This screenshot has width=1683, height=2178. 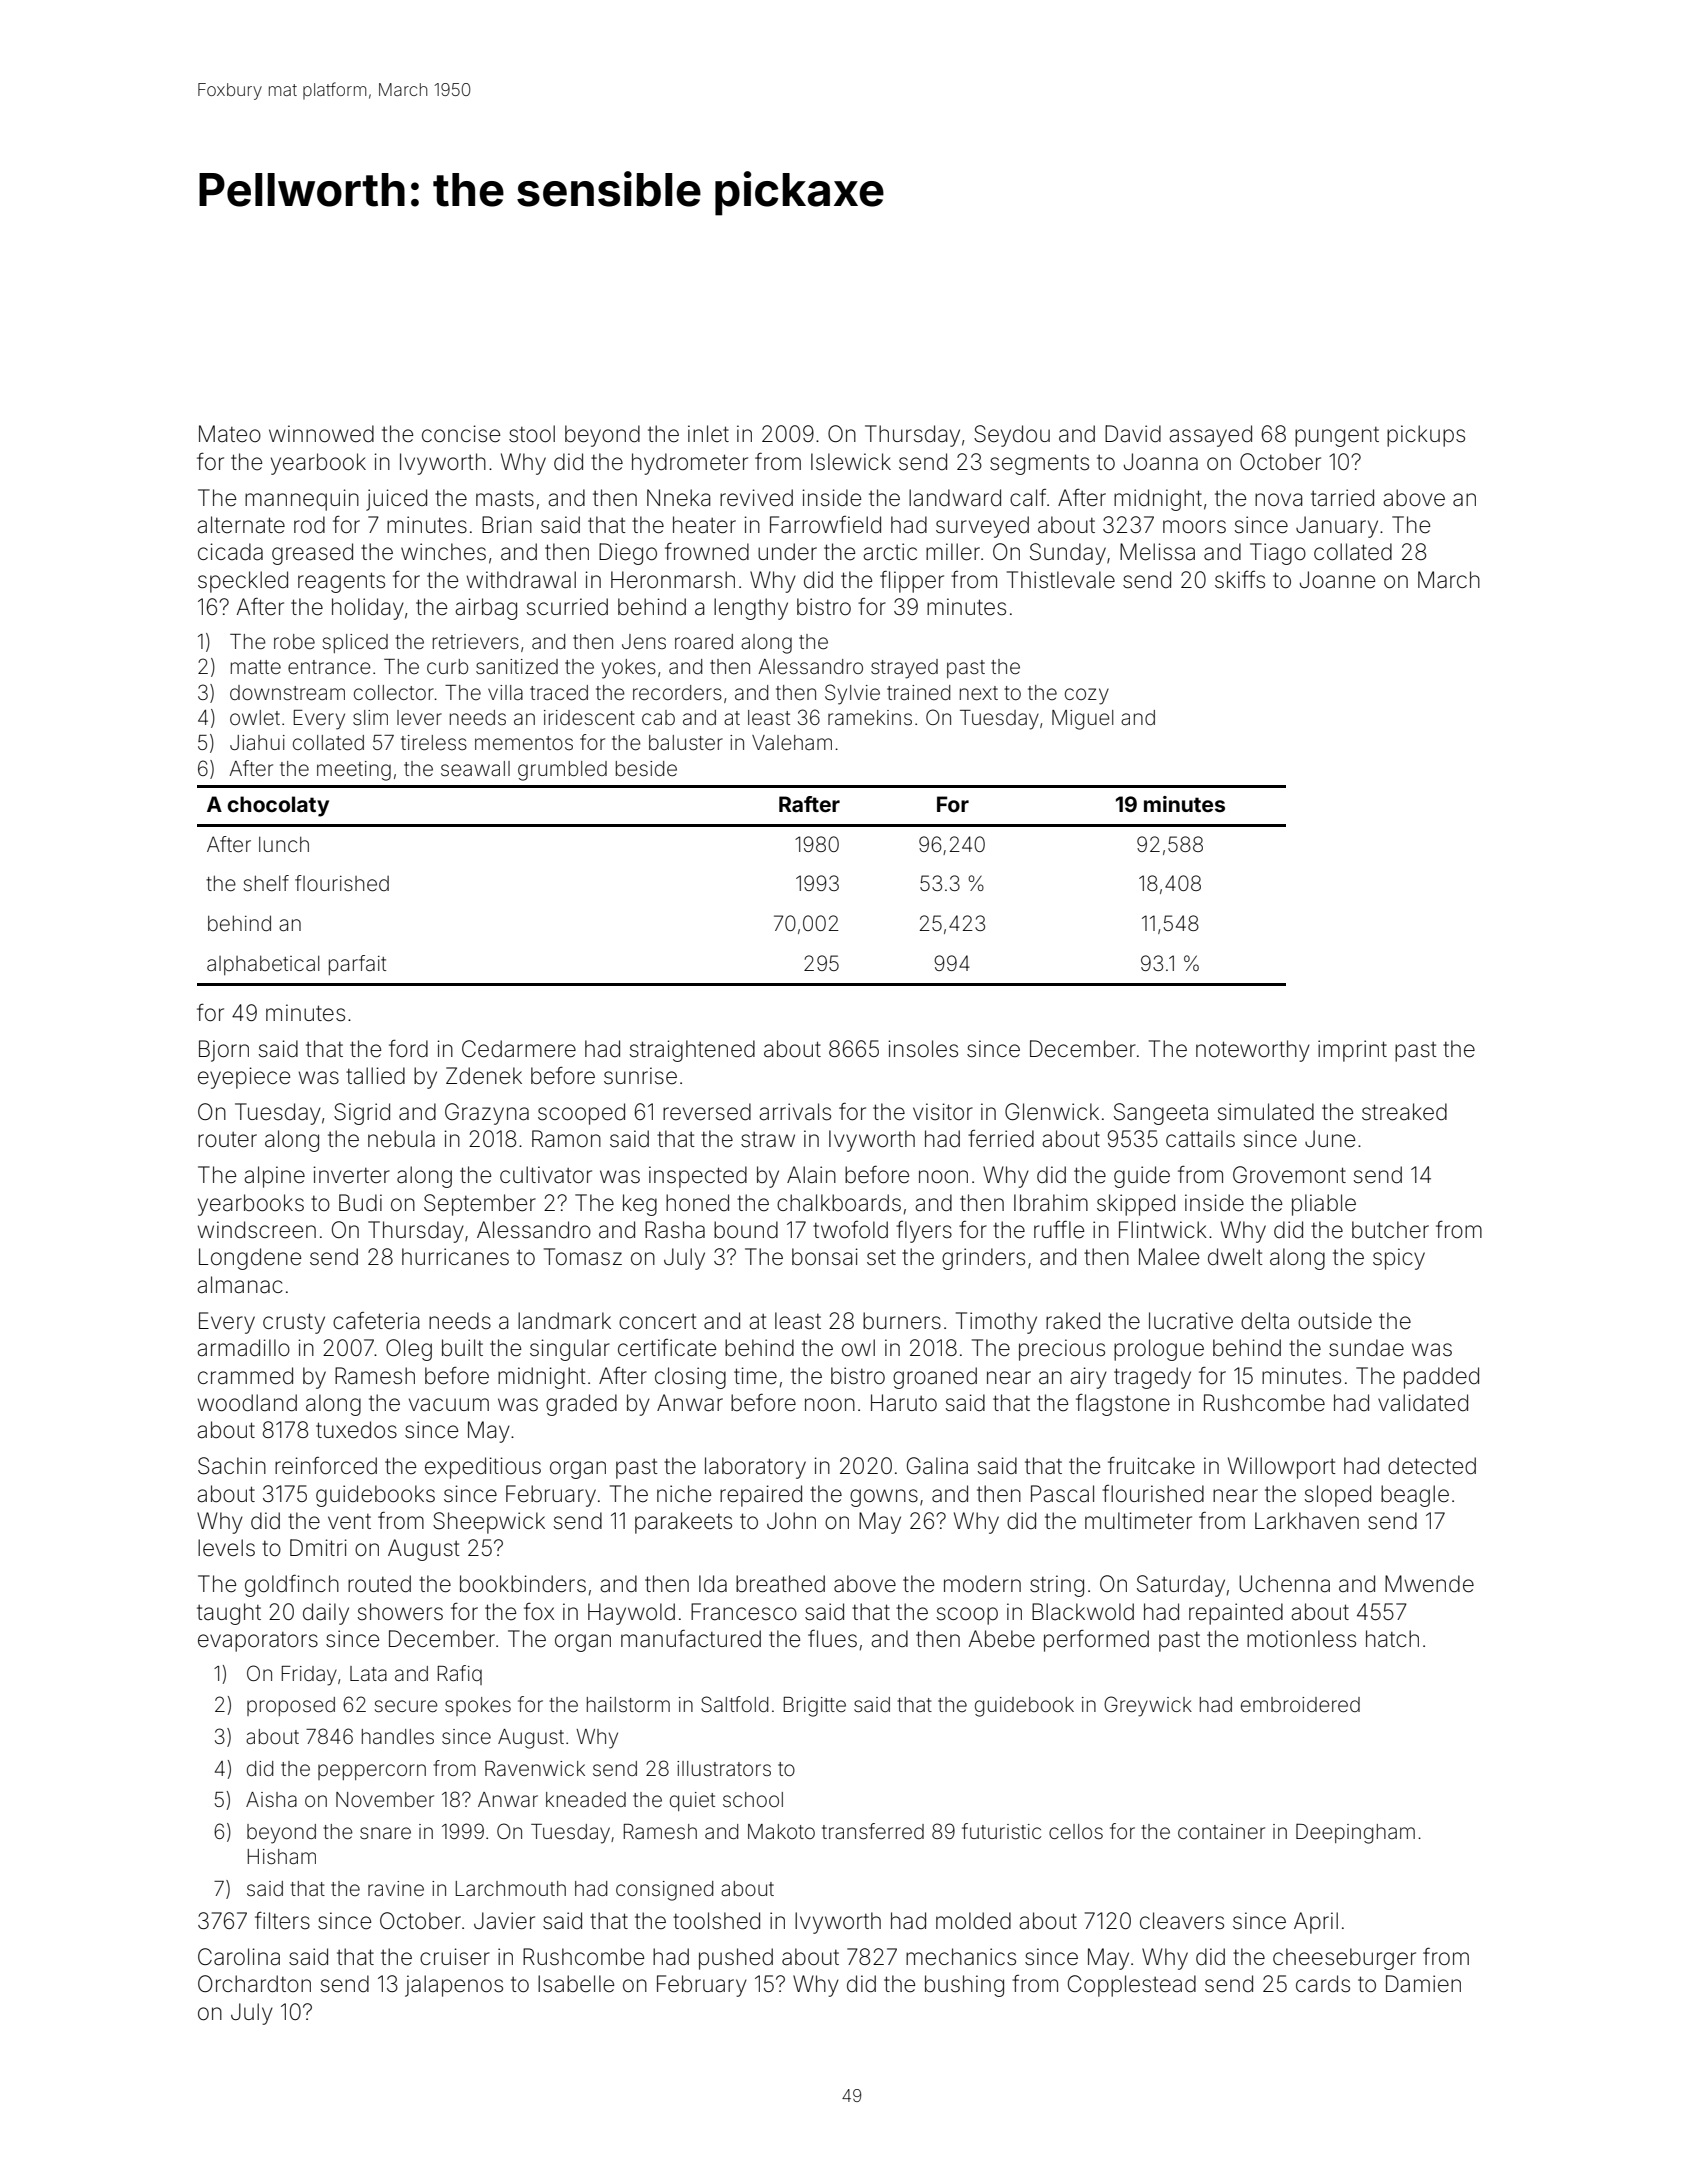 I want to click on hydrometer, so click(x=690, y=464).
